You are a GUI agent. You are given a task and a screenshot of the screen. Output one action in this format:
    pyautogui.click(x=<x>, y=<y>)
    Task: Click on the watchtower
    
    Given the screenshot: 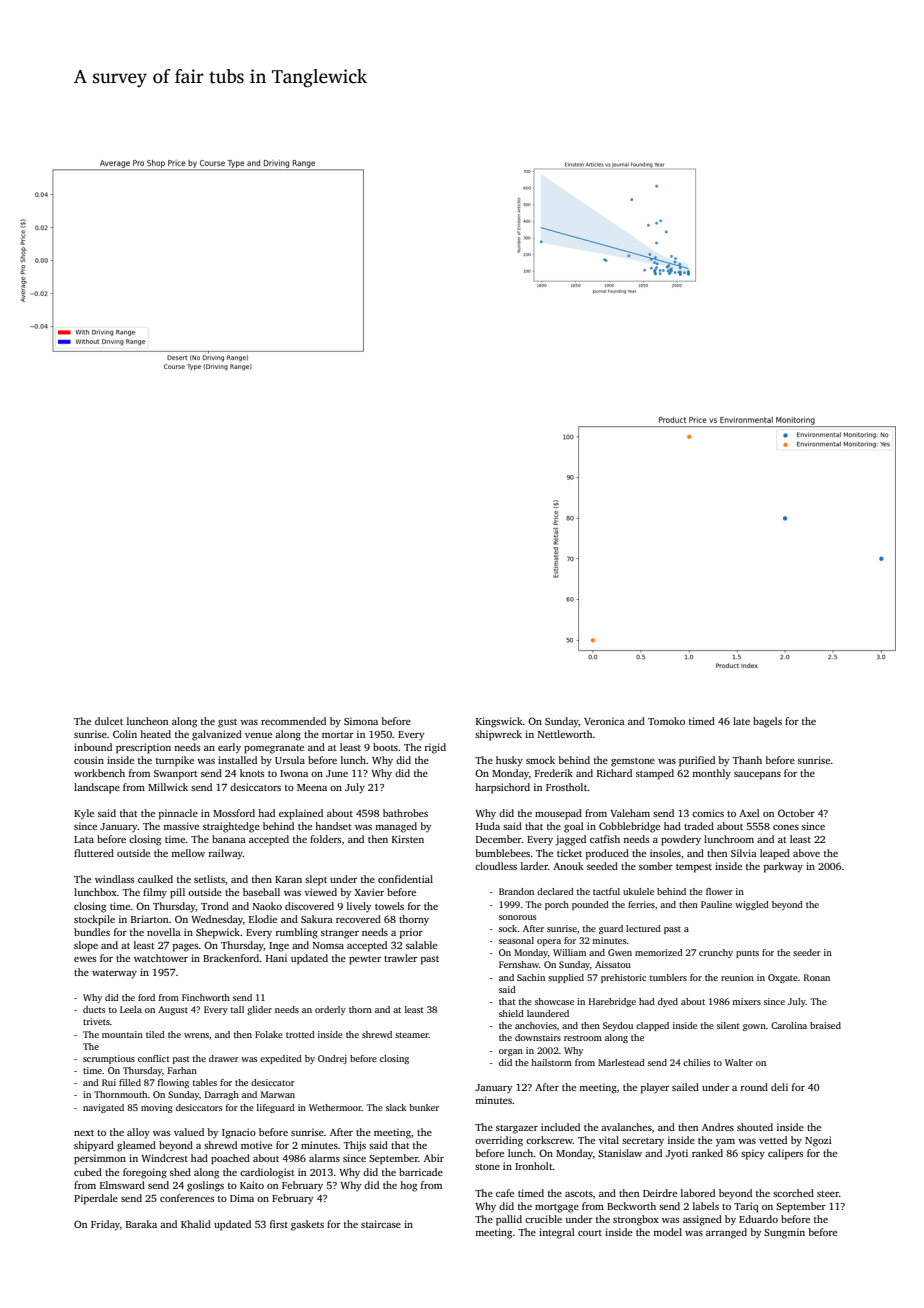 What is the action you would take?
    pyautogui.click(x=161, y=958)
